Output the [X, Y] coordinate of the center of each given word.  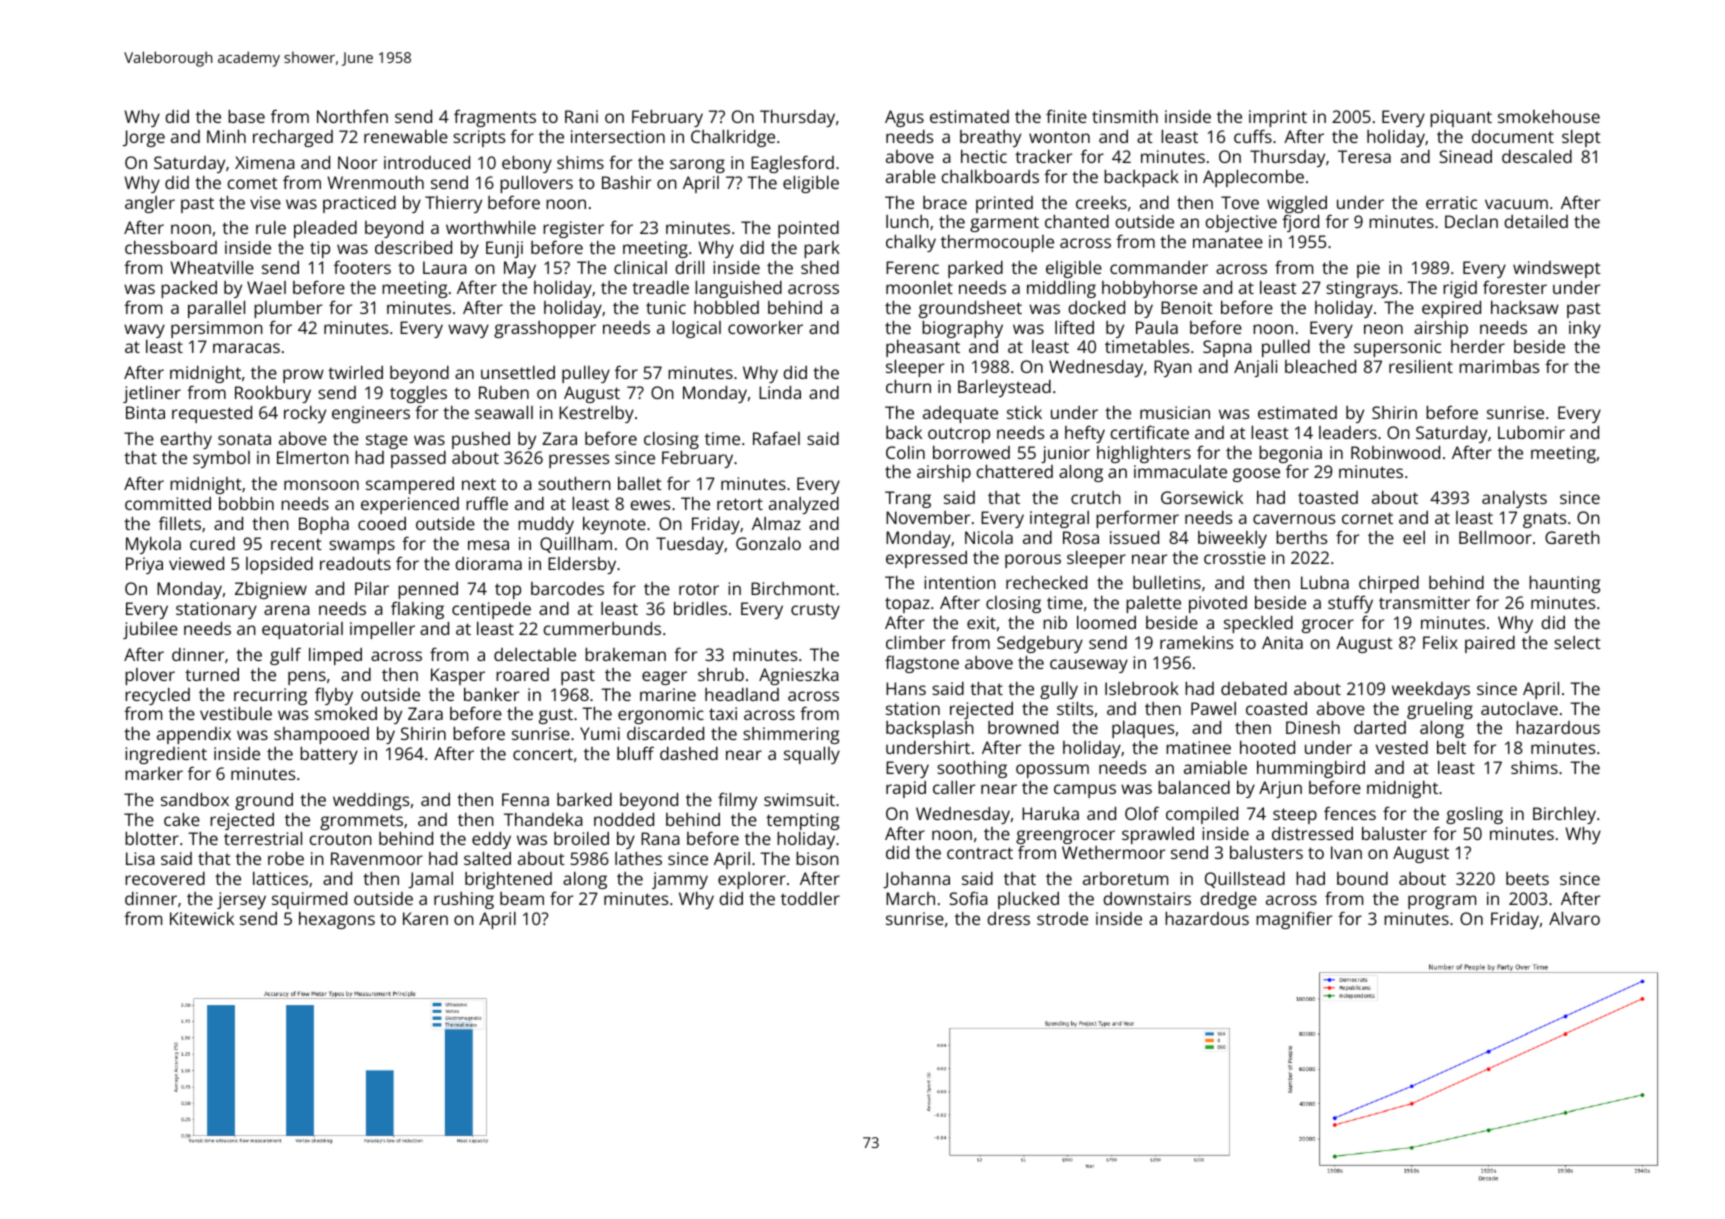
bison [817, 858]
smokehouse [1549, 116]
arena [287, 610]
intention [960, 582]
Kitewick [202, 918]
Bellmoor [1495, 537]
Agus [904, 118]
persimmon [217, 329]
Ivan [1346, 852]
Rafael [776, 438]
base [246, 116]
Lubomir [1531, 432]
